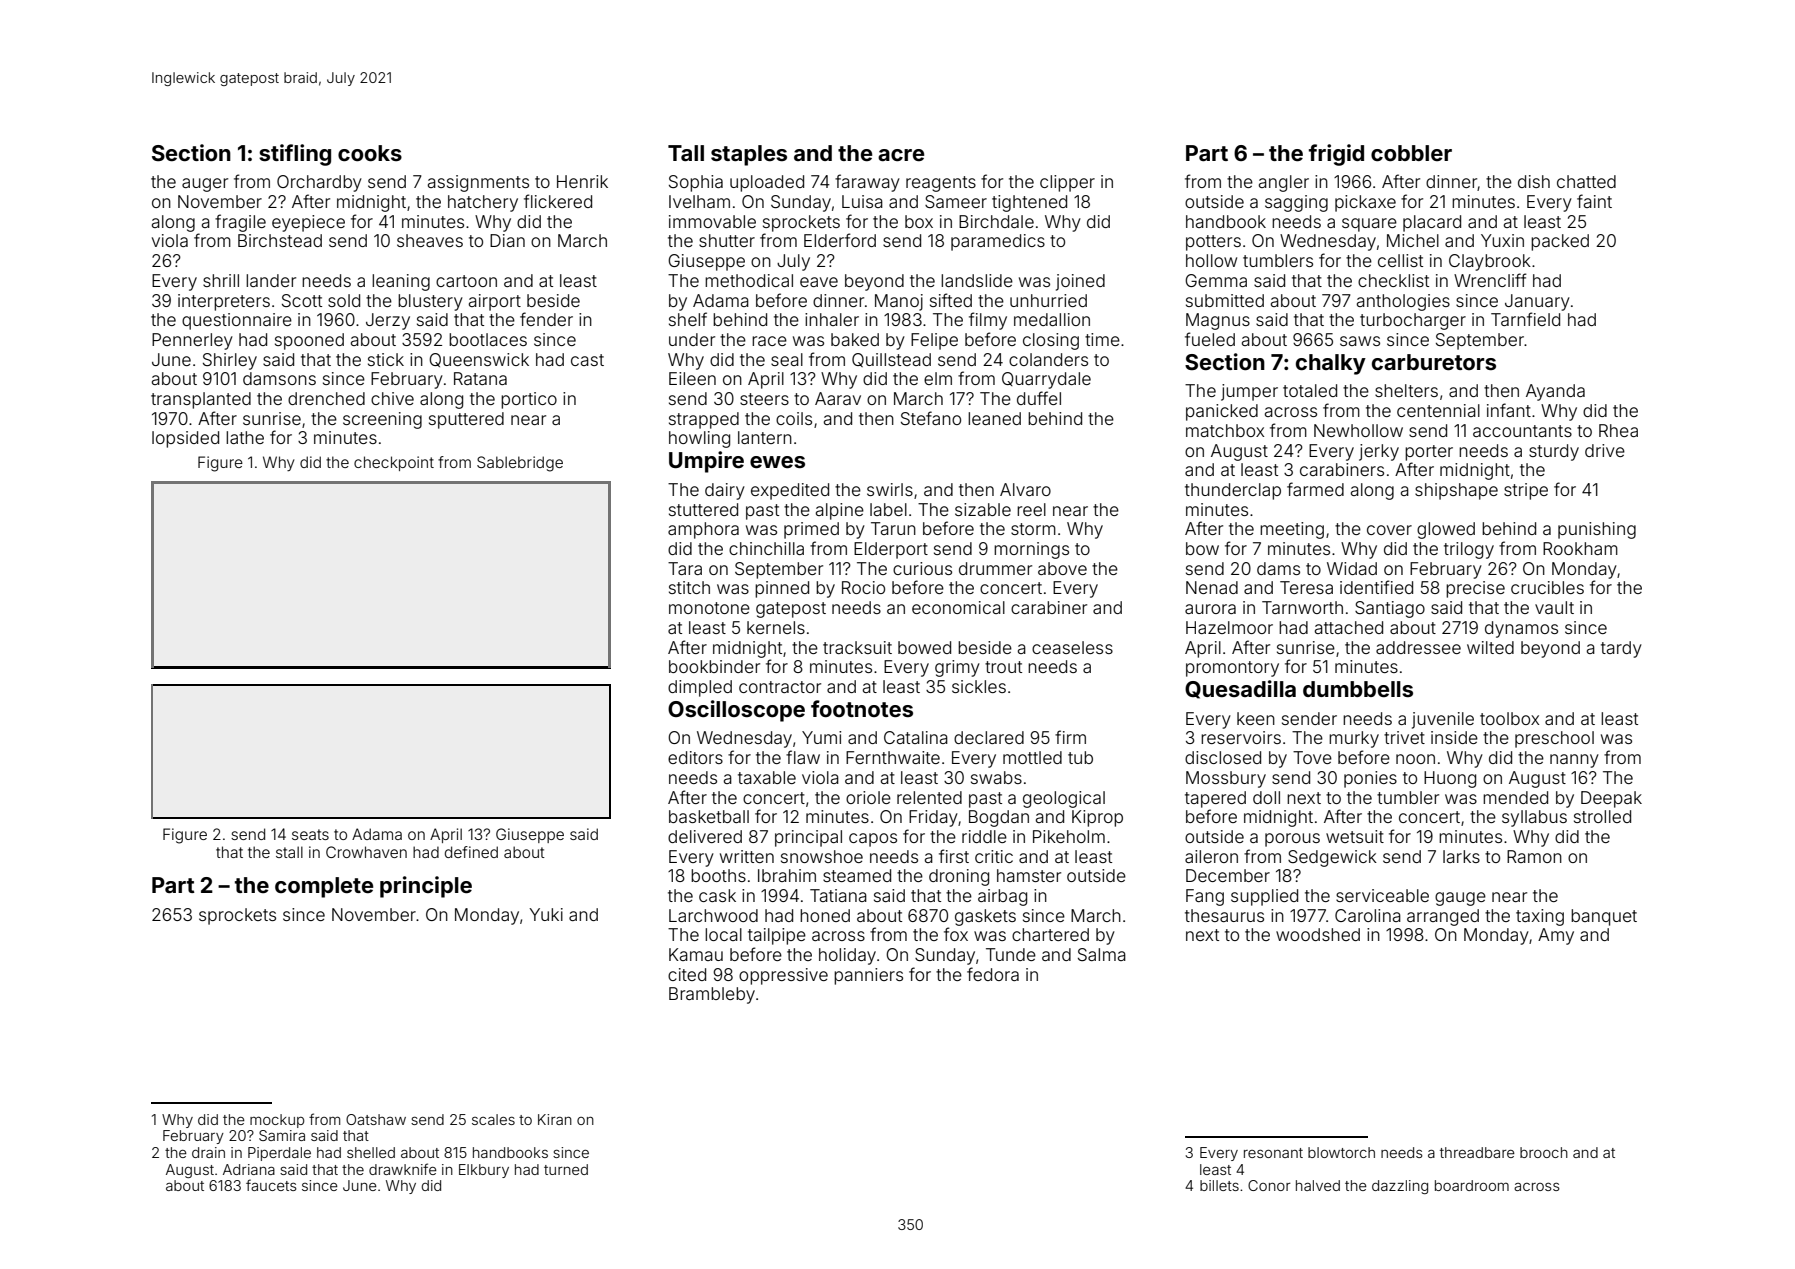 The width and height of the page is (1795, 1269). Describe the element at coordinates (689, 587) in the page. I see `stitch` at that location.
